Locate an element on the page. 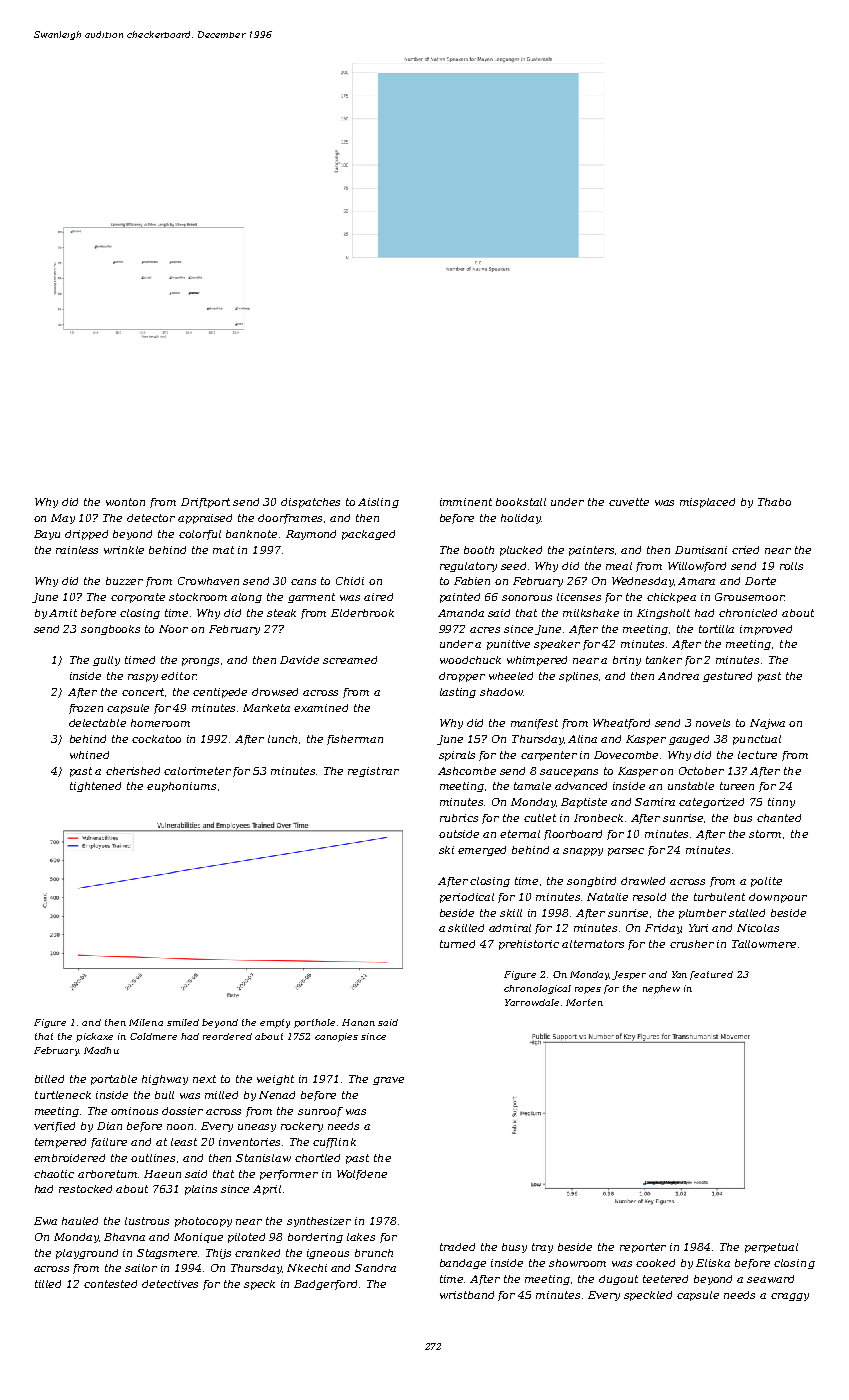 The image size is (849, 1400). grave is located at coordinates (388, 1081).
